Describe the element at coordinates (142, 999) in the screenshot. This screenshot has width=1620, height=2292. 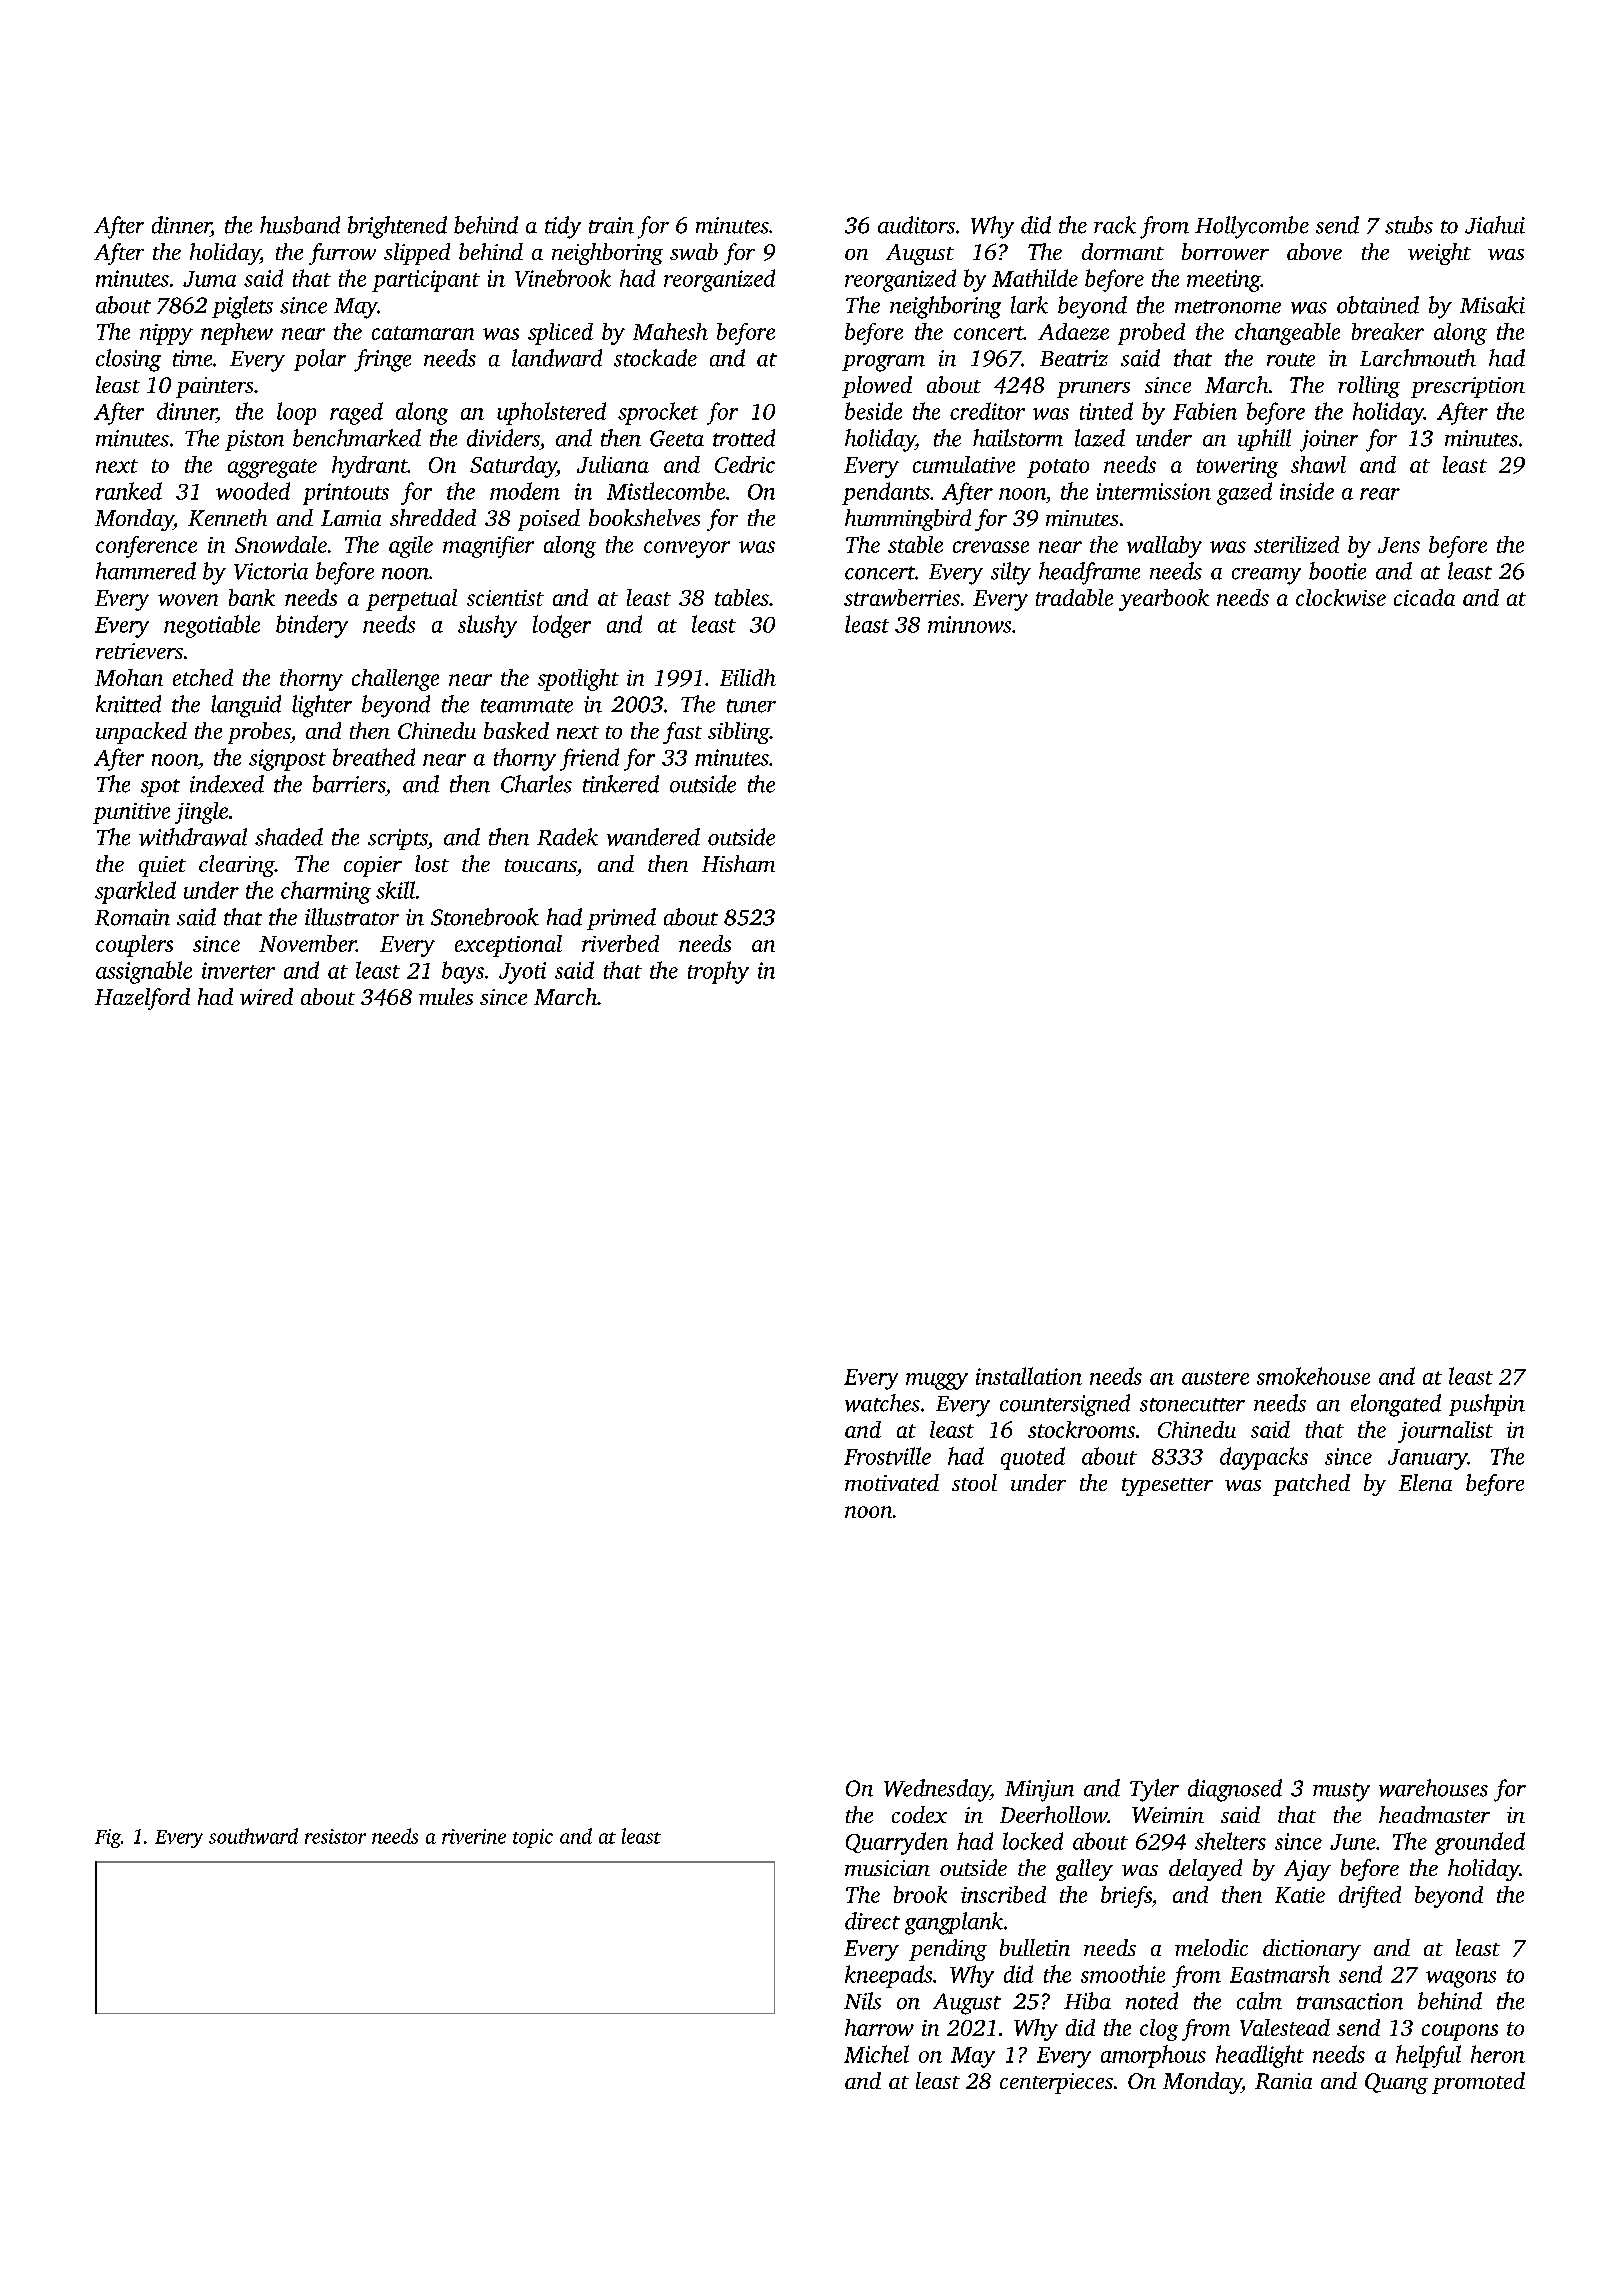
I see `Hazelford` at that location.
